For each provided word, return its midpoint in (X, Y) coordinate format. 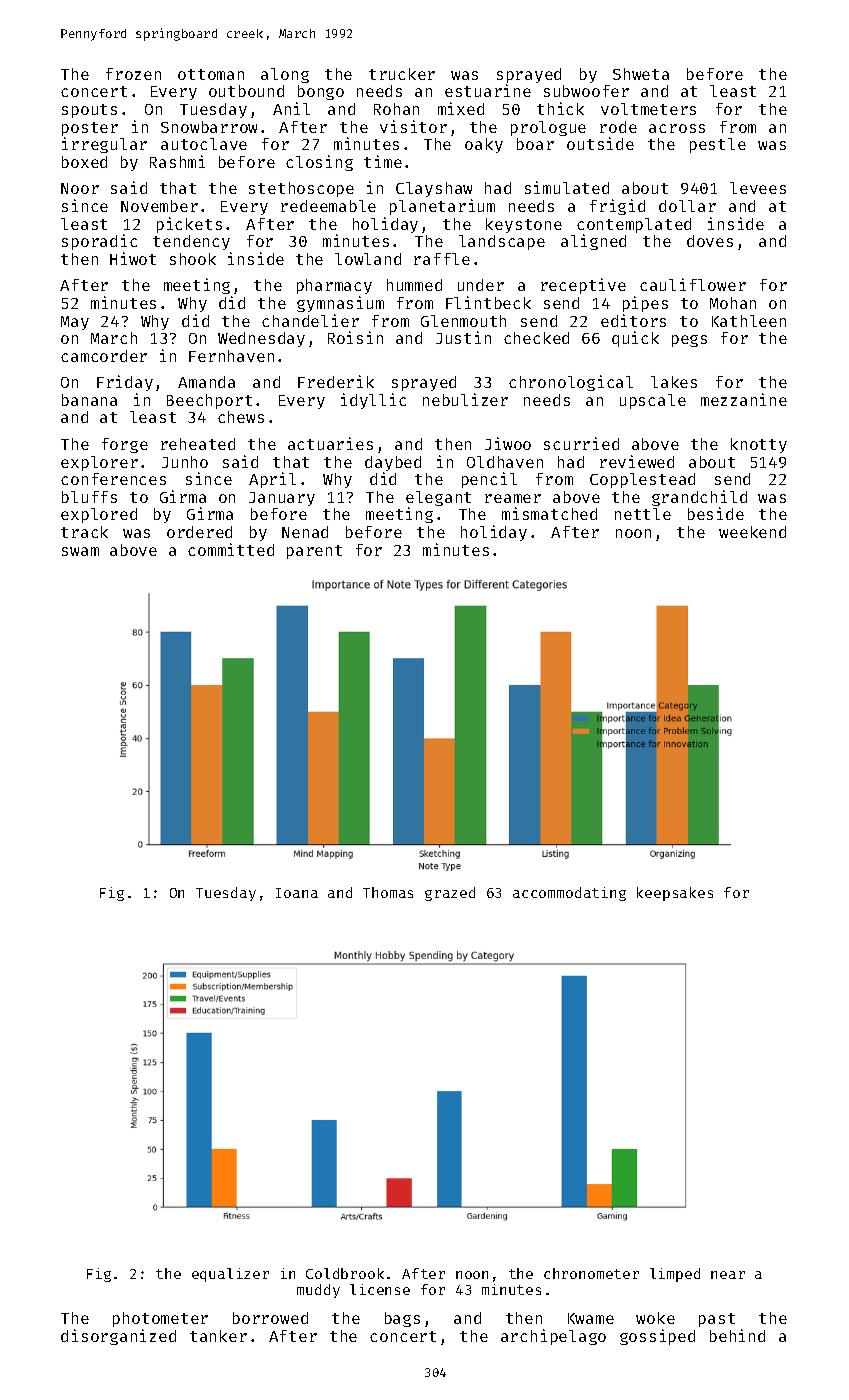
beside (716, 513)
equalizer (230, 1275)
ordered (199, 532)
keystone (524, 225)
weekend (752, 532)
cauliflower (693, 284)
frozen (133, 74)
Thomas (388, 892)
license (380, 1289)
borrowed (270, 1318)
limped (675, 1275)
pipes (645, 304)
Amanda (206, 382)
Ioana (297, 893)
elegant (438, 498)
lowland (368, 259)
